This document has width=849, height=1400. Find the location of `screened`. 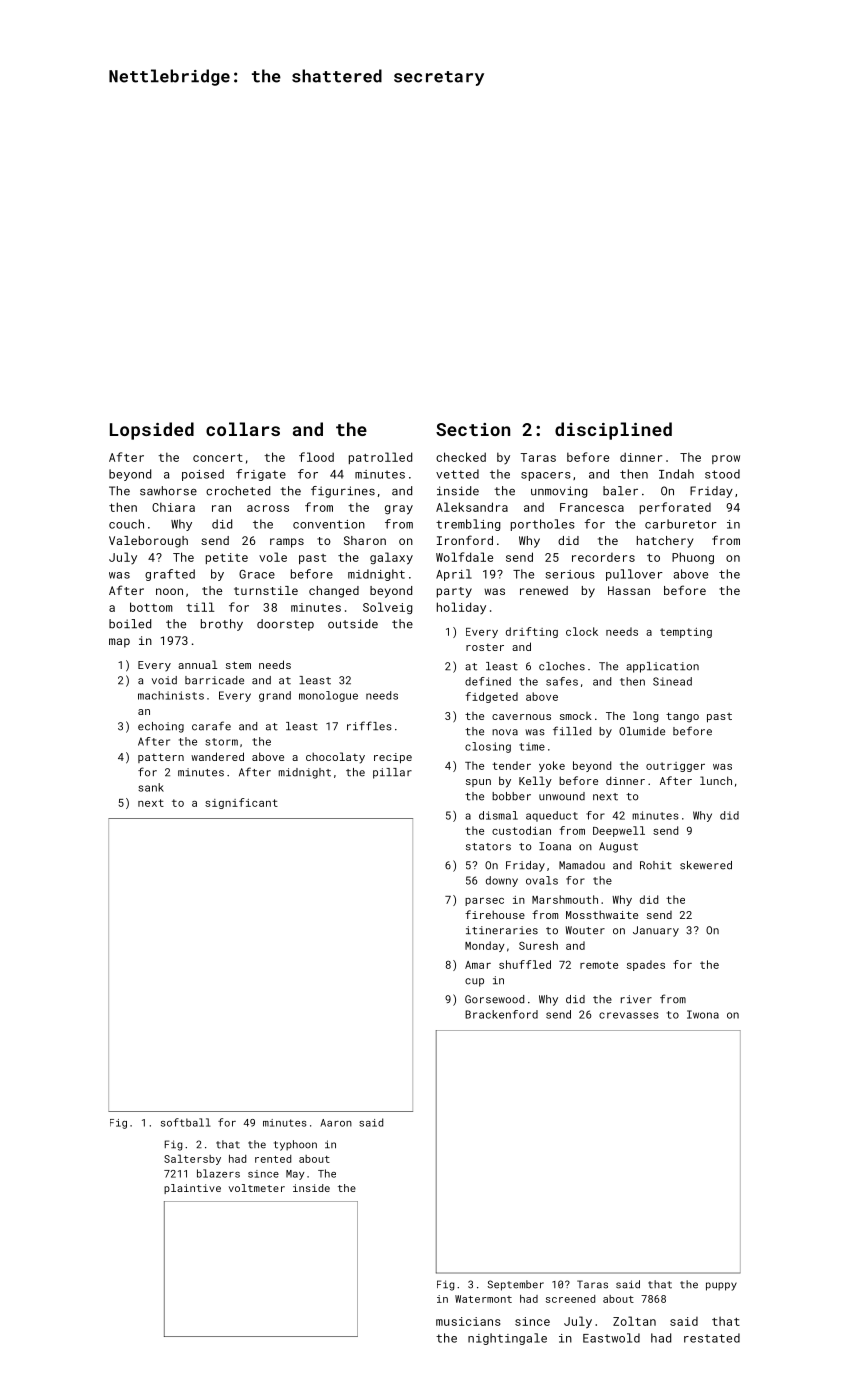

screened is located at coordinates (570, 1299).
